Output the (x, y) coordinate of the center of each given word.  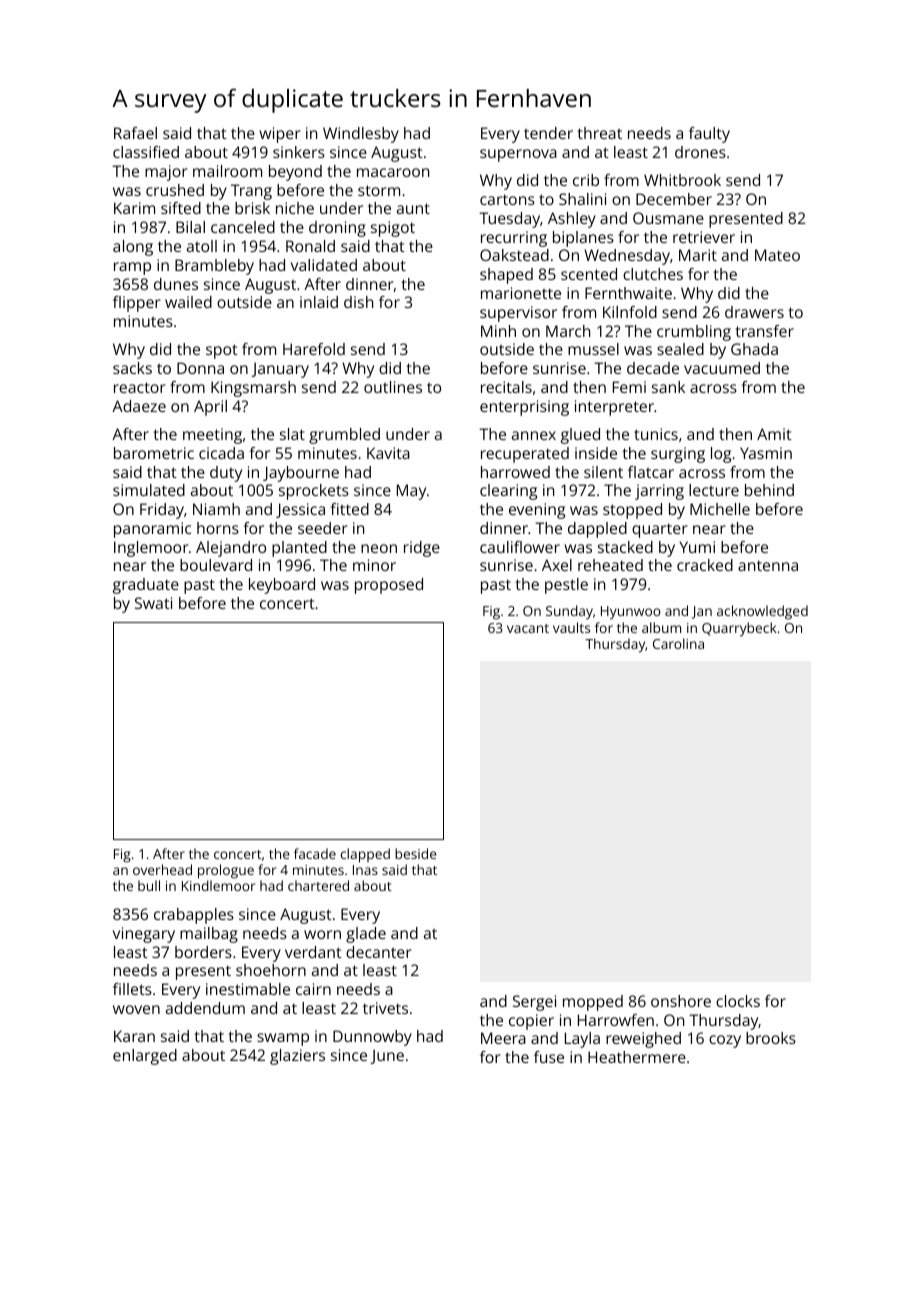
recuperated (525, 455)
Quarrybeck (739, 629)
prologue (226, 871)
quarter (660, 530)
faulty (709, 135)
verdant (313, 952)
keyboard (282, 586)
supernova (518, 155)
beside (416, 853)
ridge (422, 549)
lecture (714, 490)
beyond (295, 173)
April (210, 408)
